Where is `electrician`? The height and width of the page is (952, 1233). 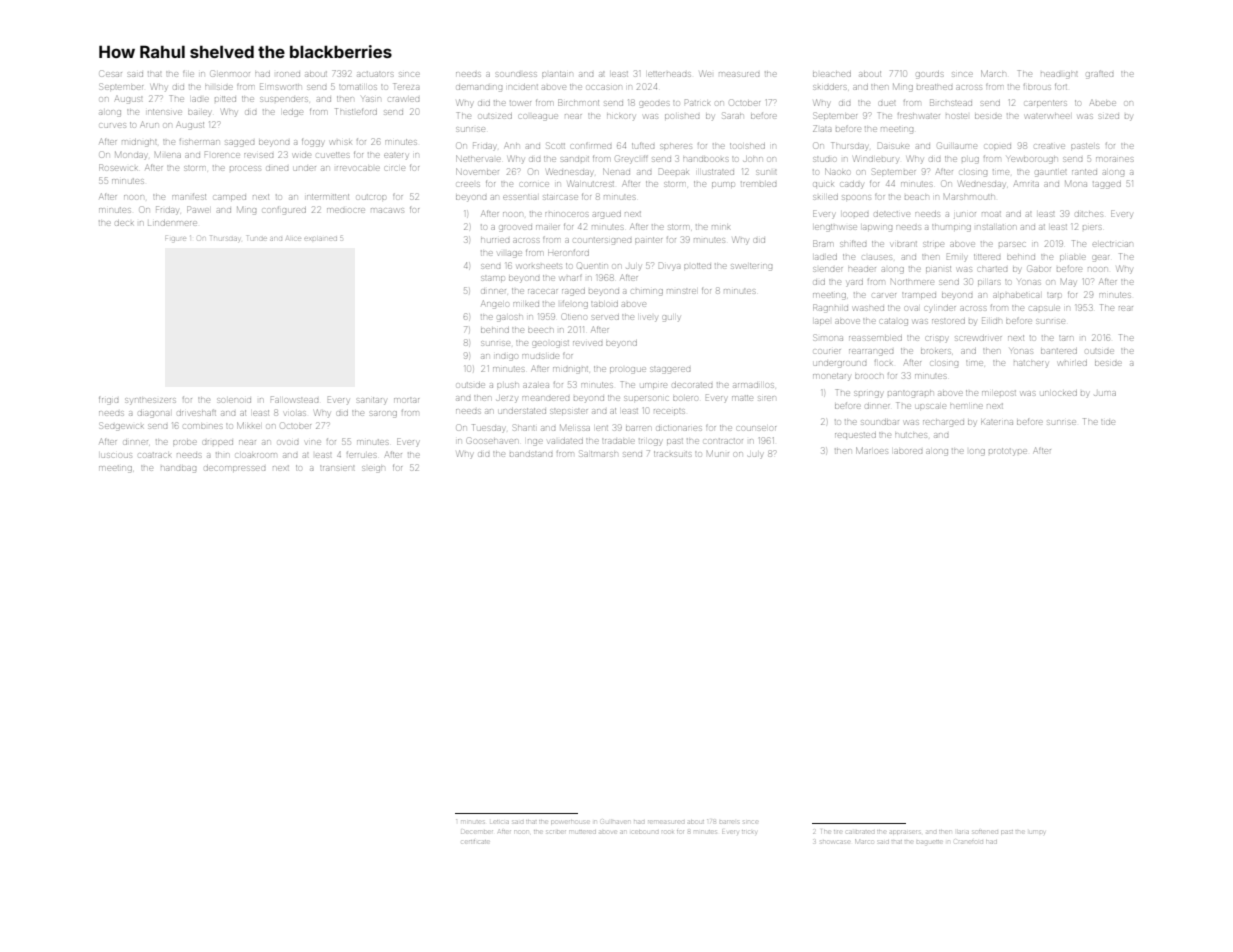
electrician is located at coordinates (1113, 244).
